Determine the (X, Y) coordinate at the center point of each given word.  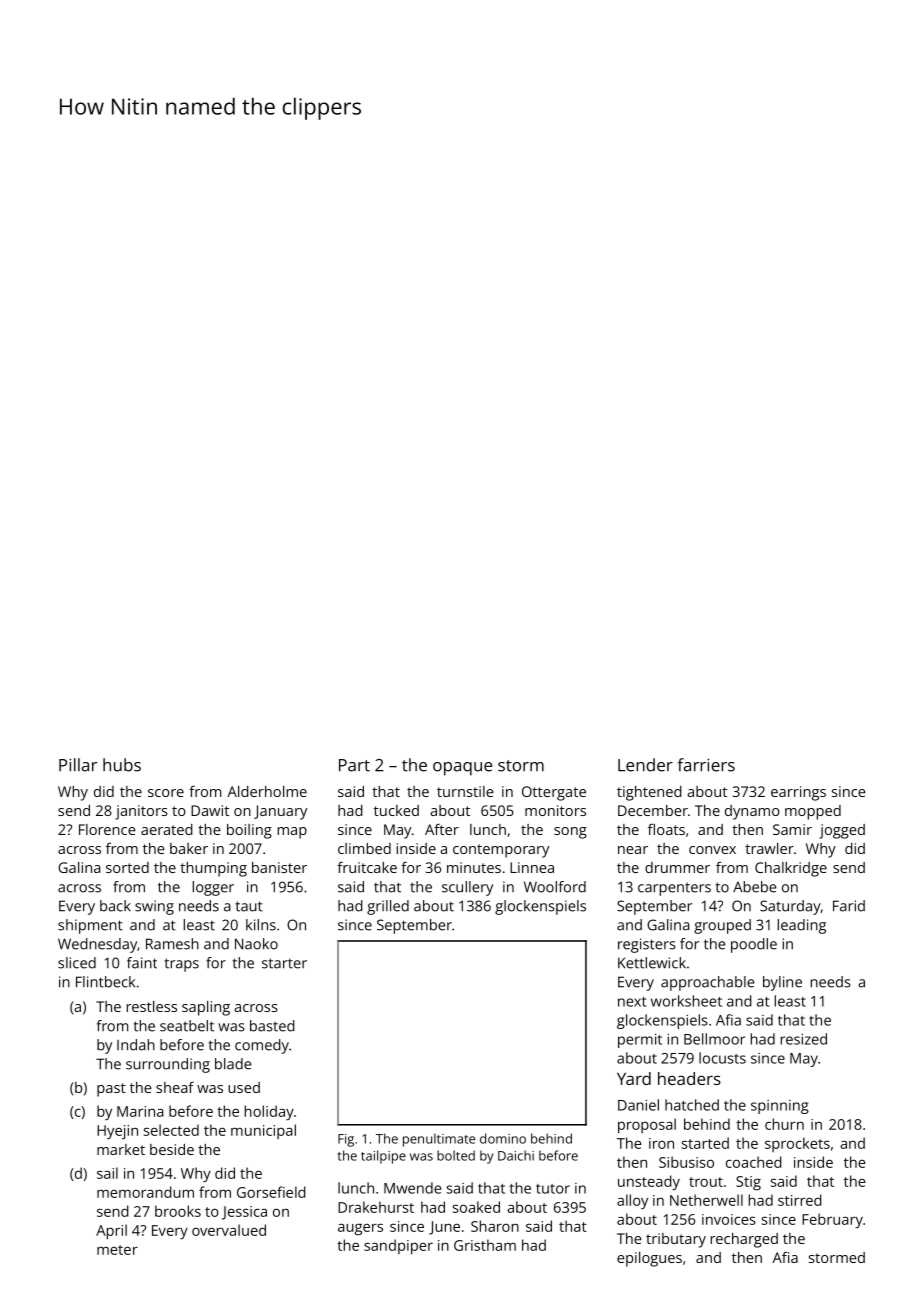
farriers (706, 765)
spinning (780, 1107)
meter (117, 1250)
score (166, 793)
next (632, 1002)
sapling (206, 1008)
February (832, 1221)
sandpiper (398, 1247)
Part (354, 765)
